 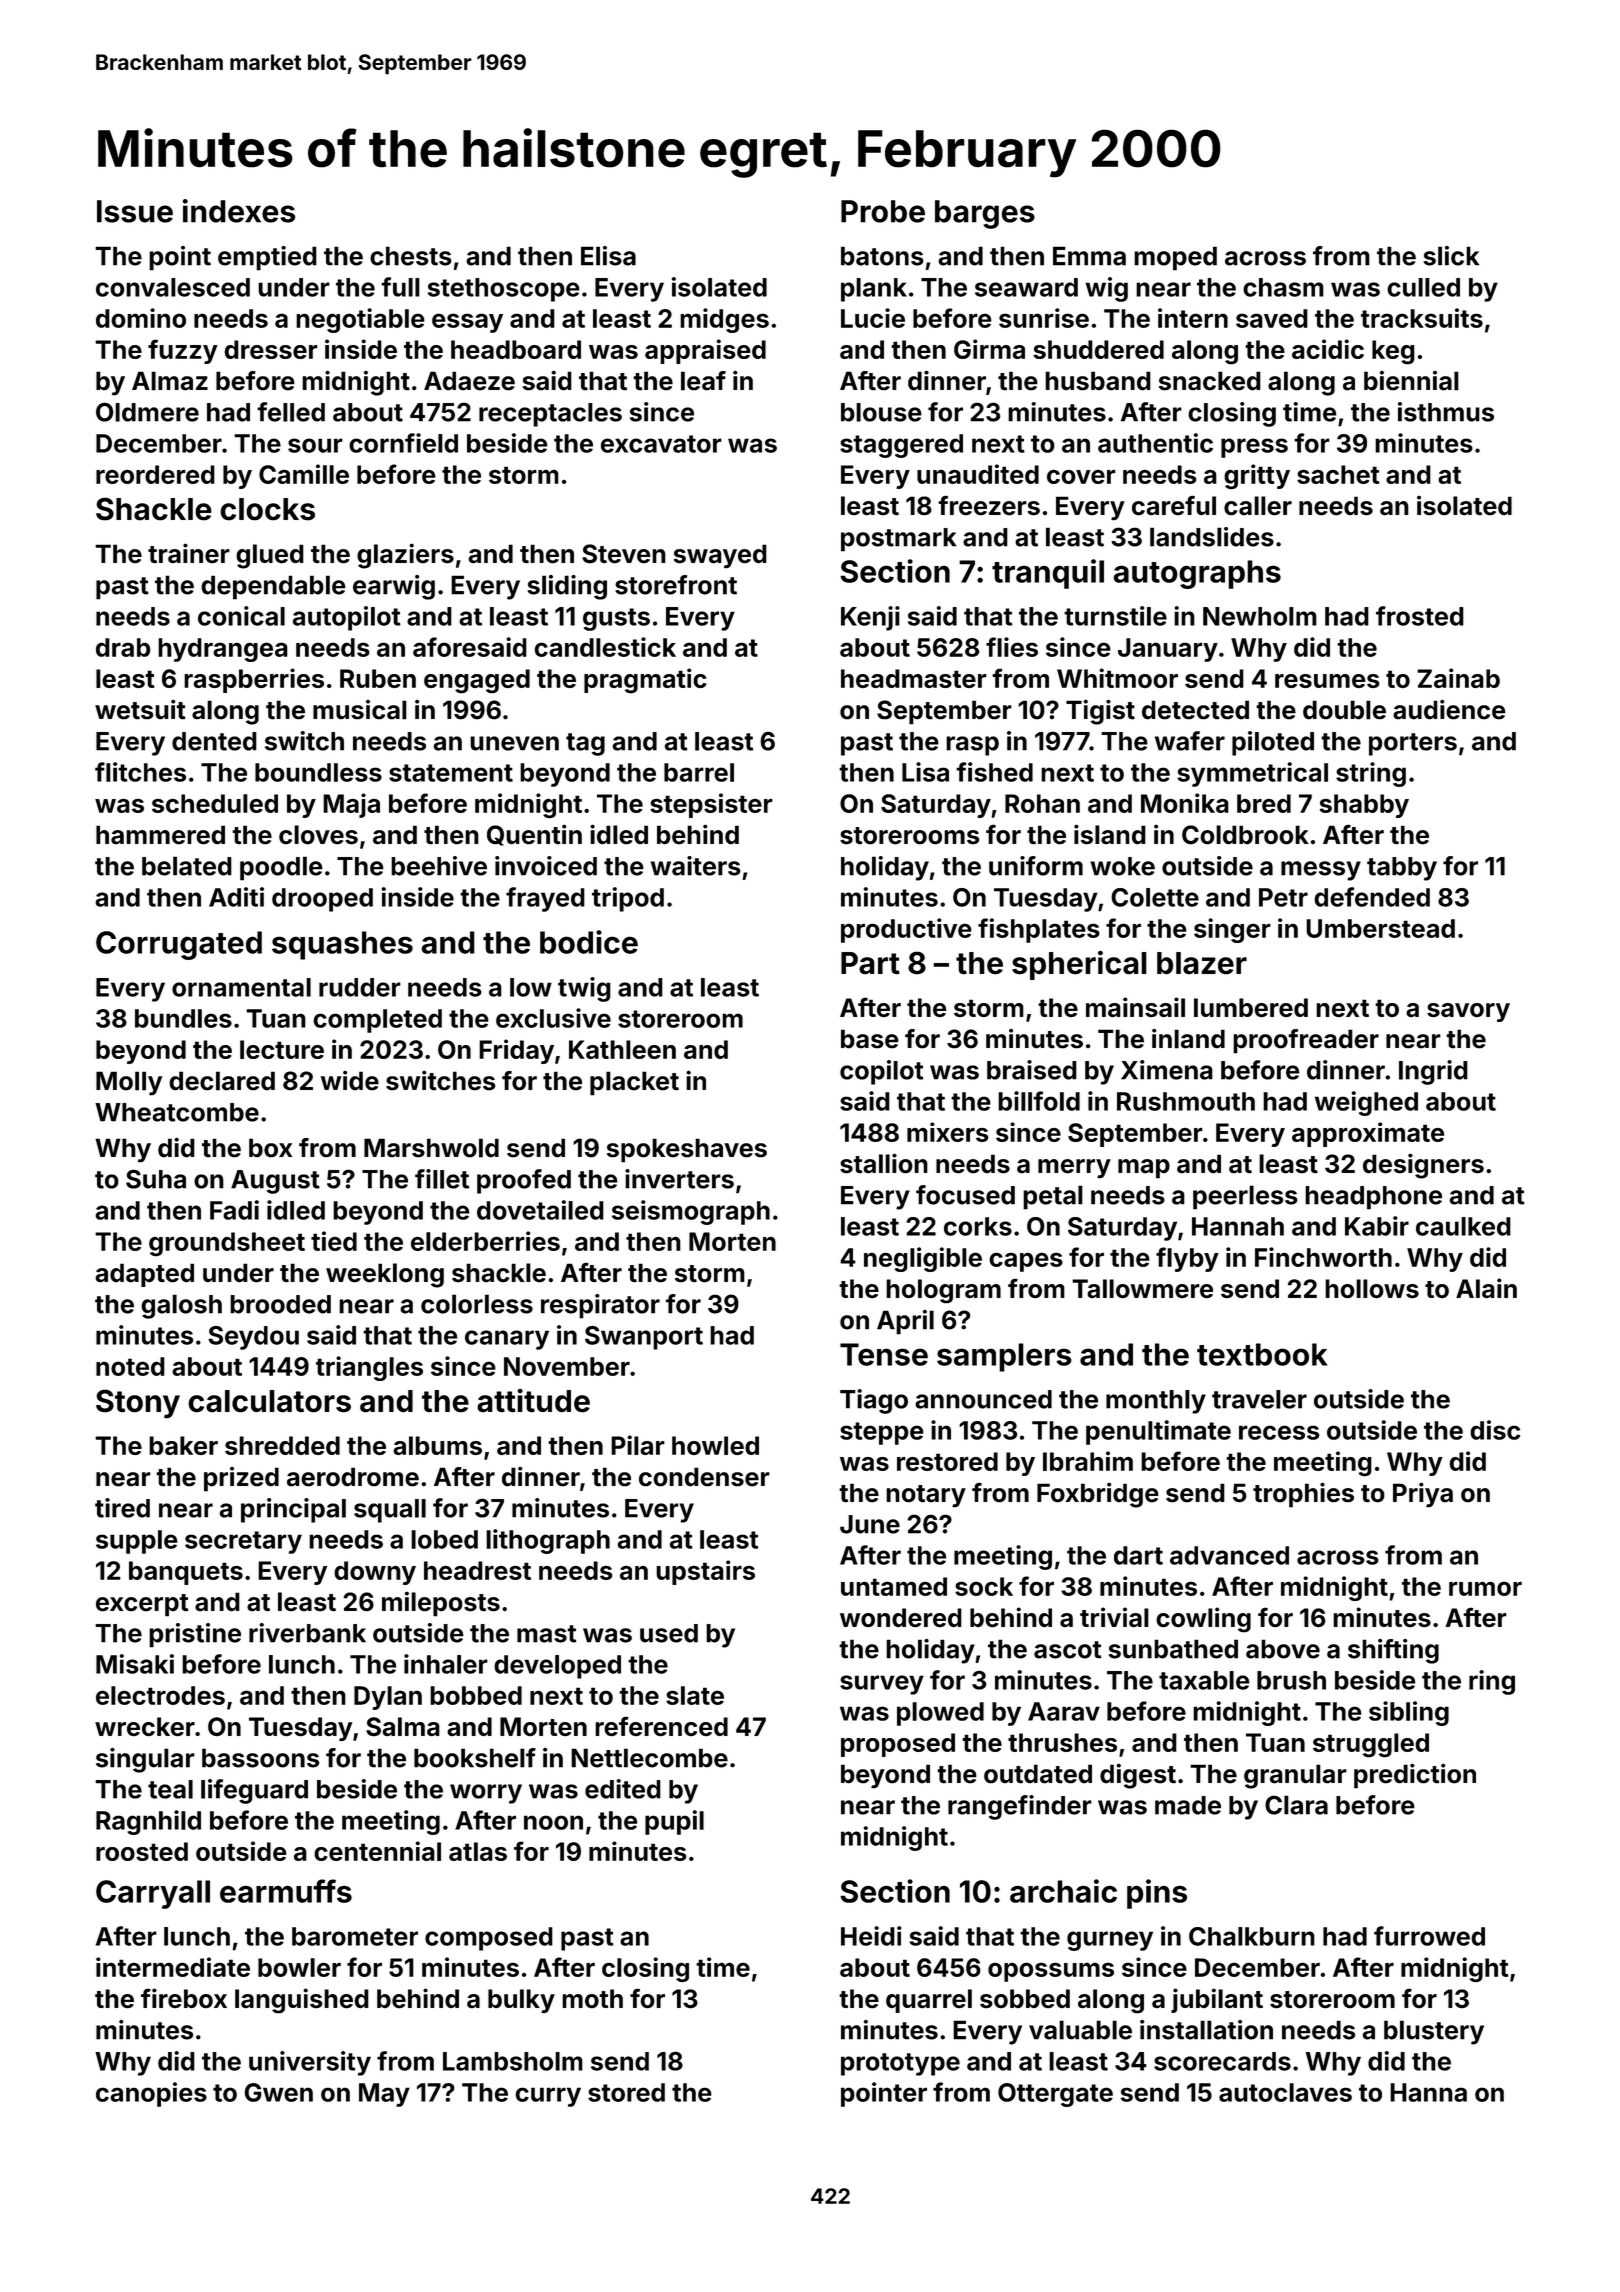 I want to click on moped, so click(x=1175, y=258).
